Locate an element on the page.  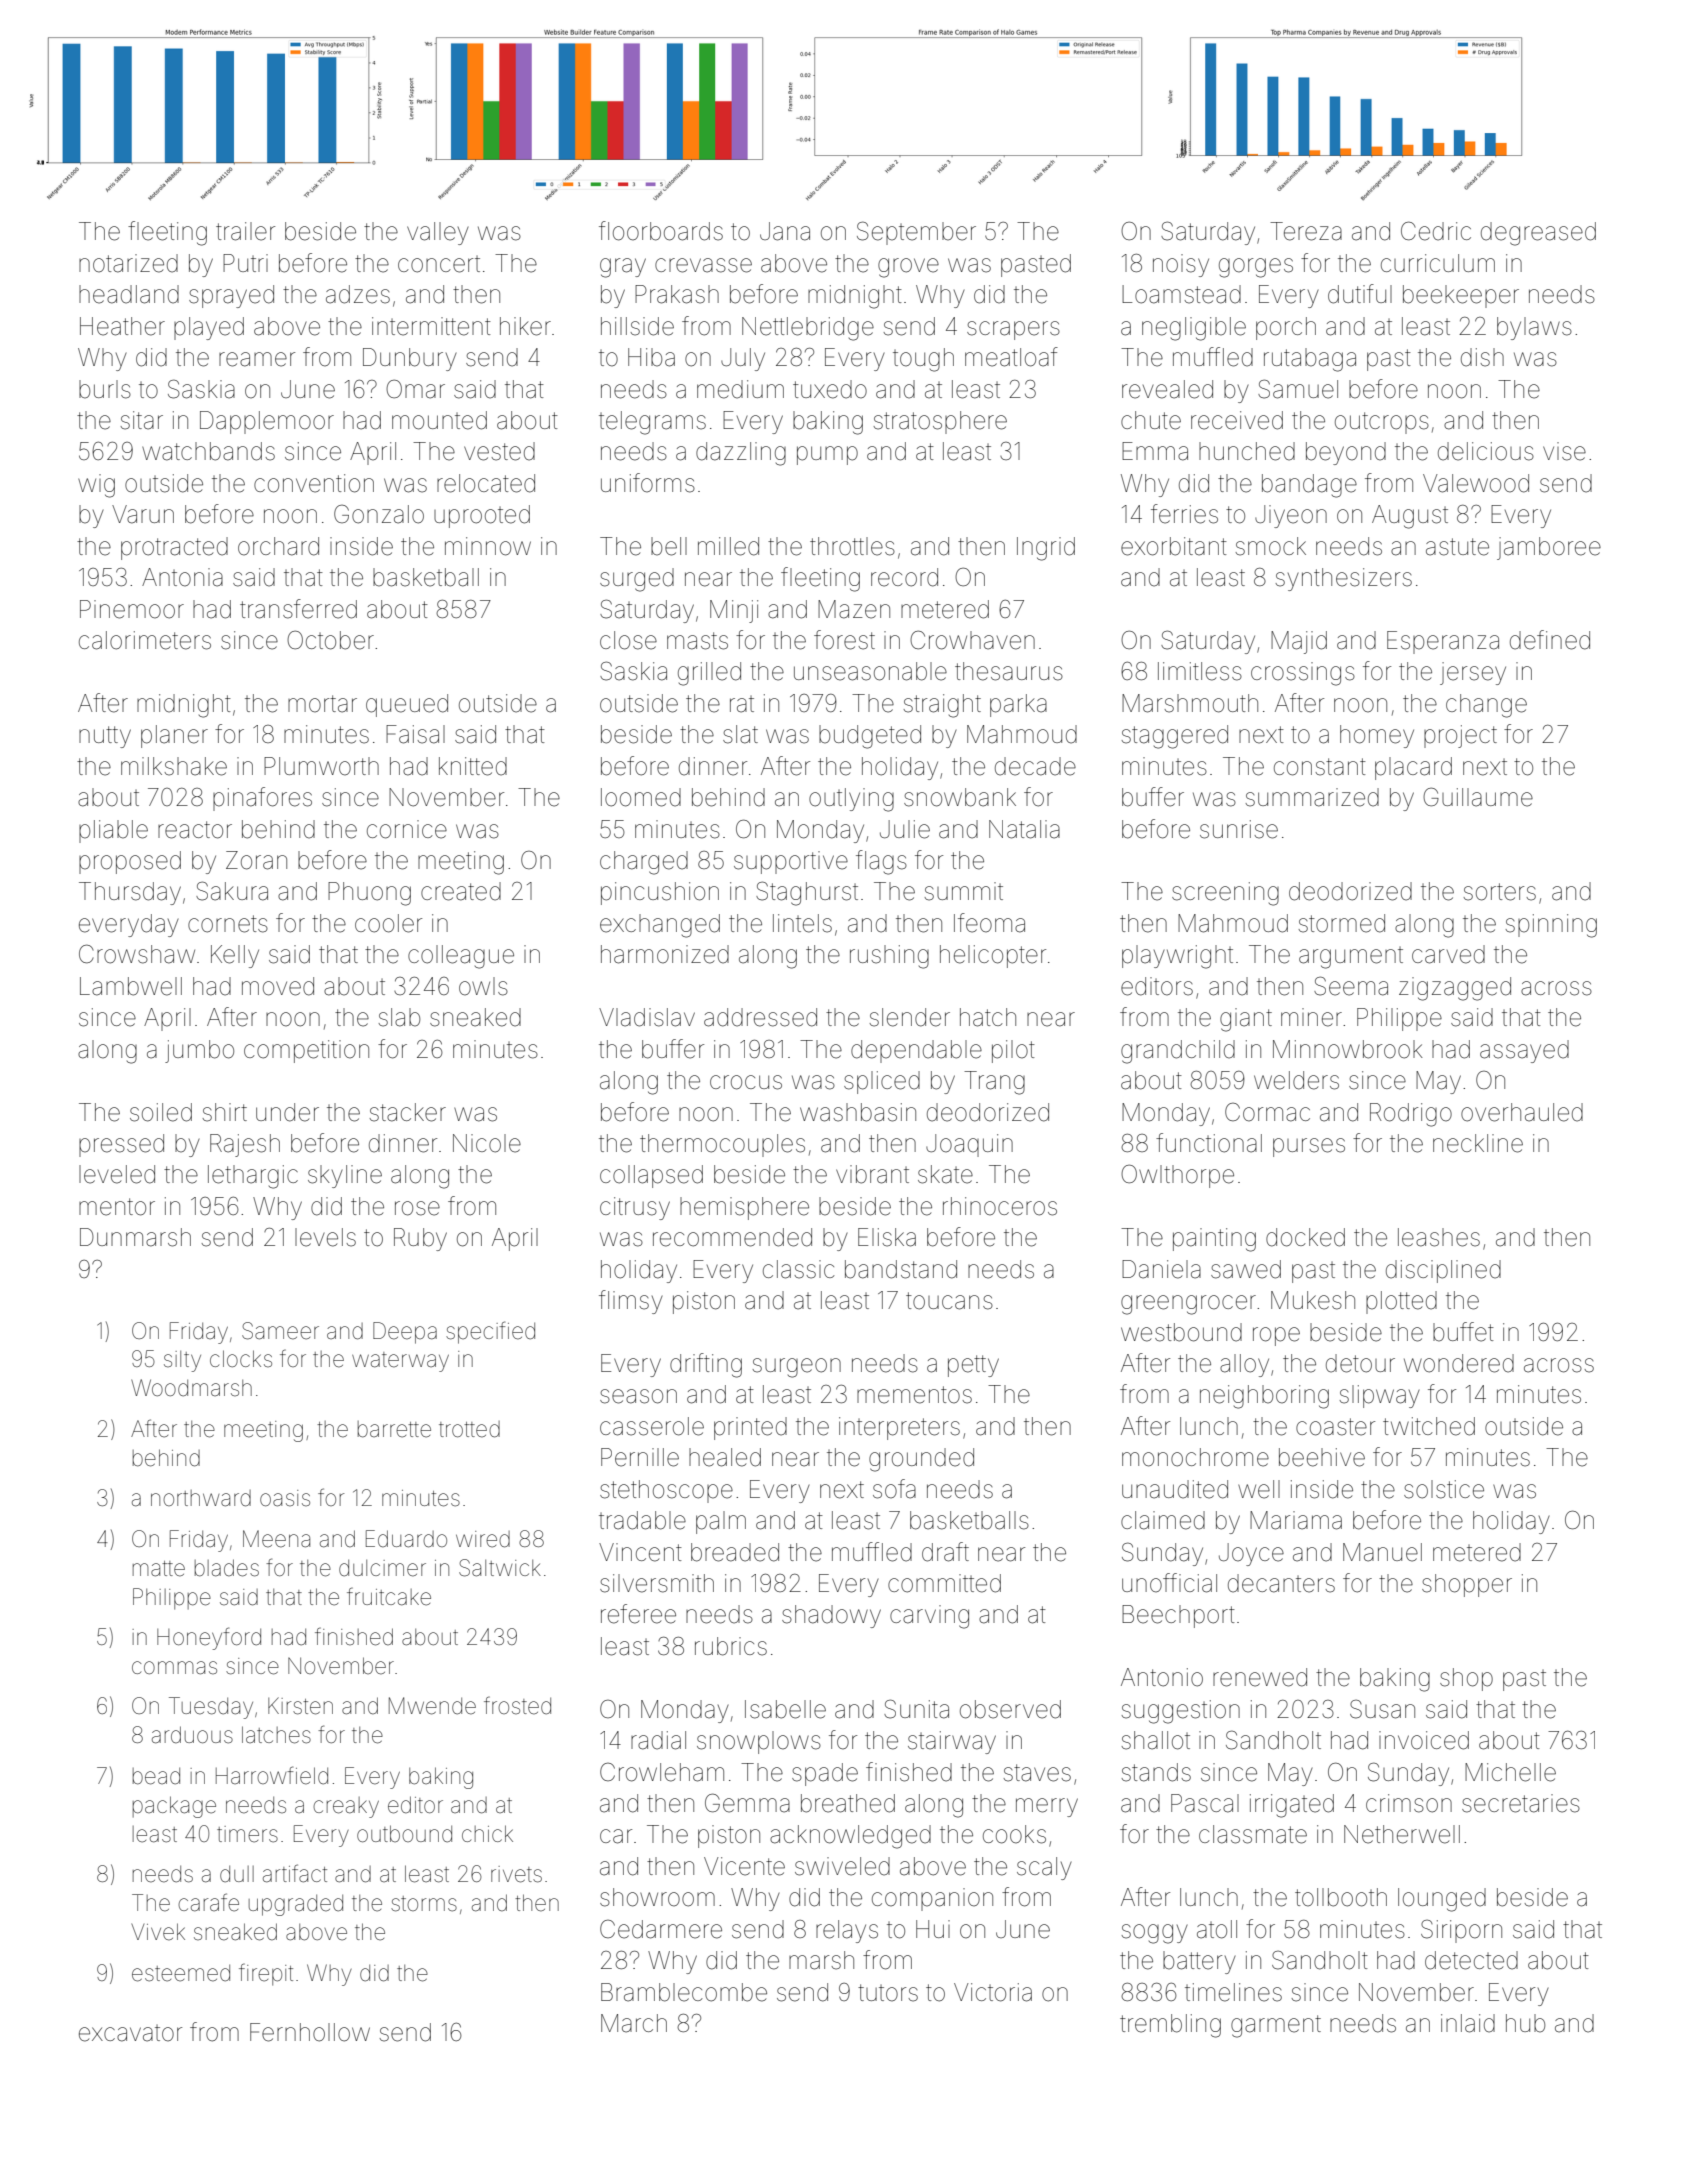
Ruby is located at coordinates (420, 1239).
